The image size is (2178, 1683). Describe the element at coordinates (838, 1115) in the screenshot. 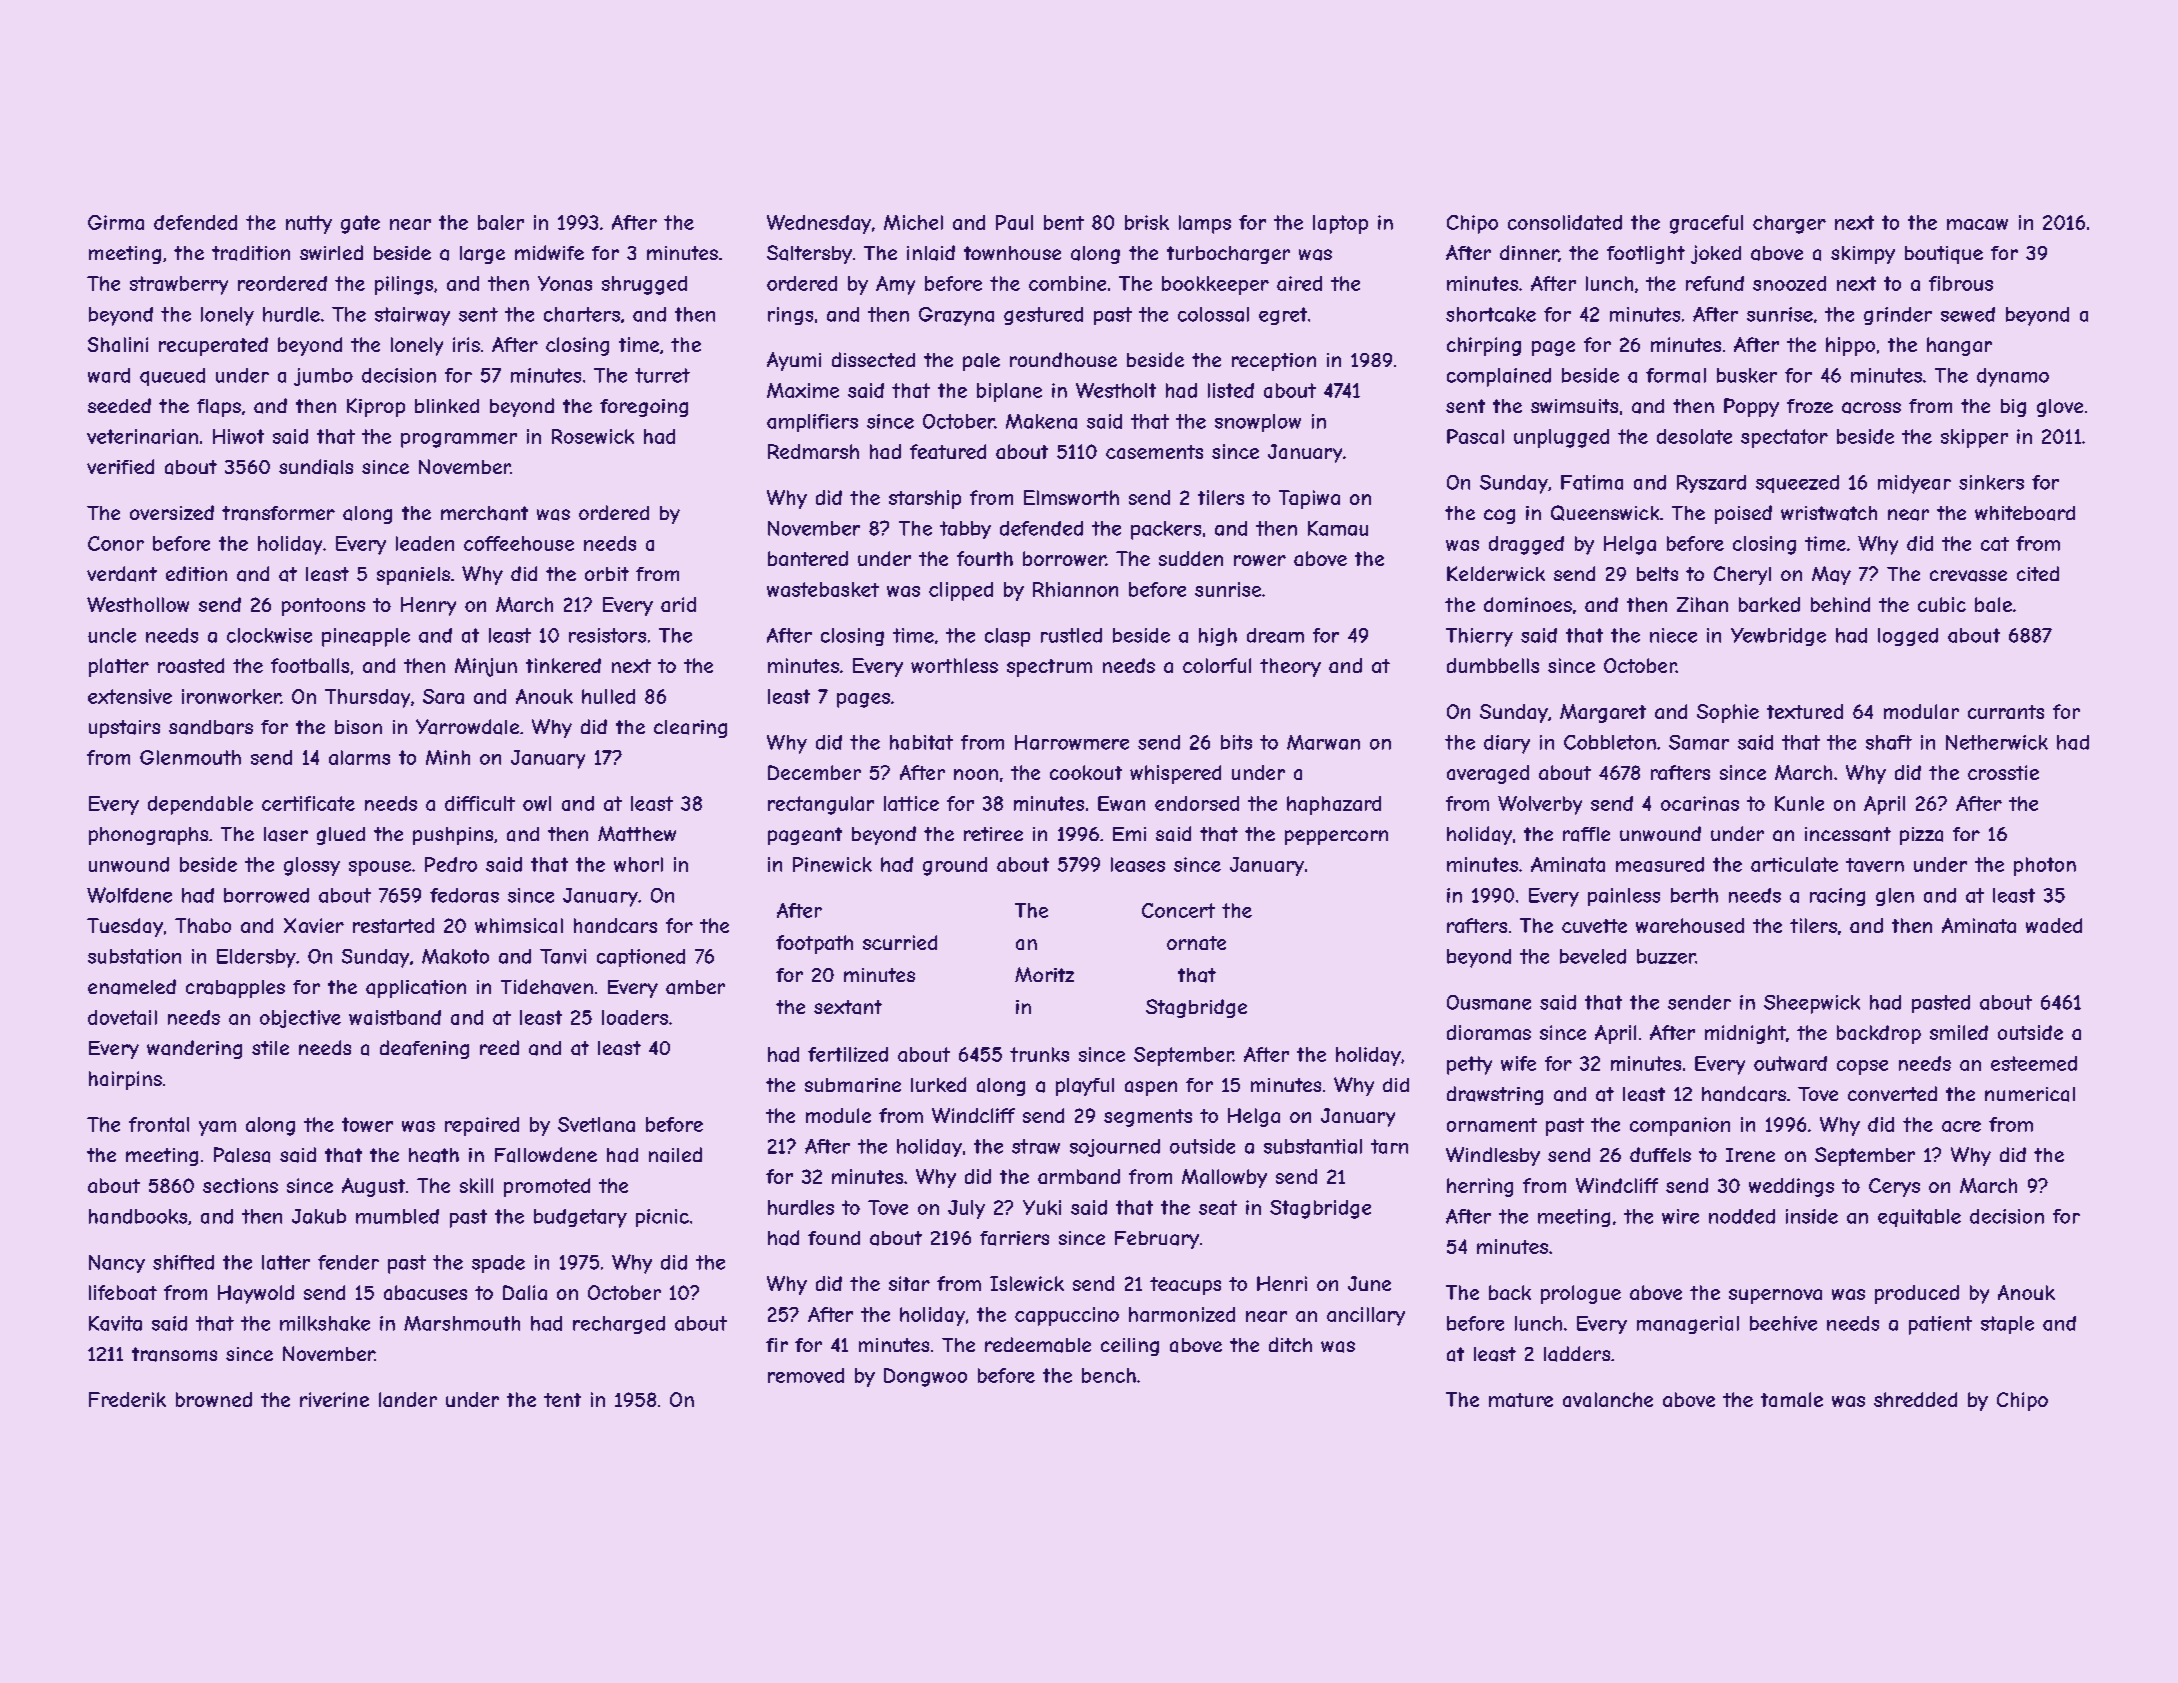

I see `module` at that location.
